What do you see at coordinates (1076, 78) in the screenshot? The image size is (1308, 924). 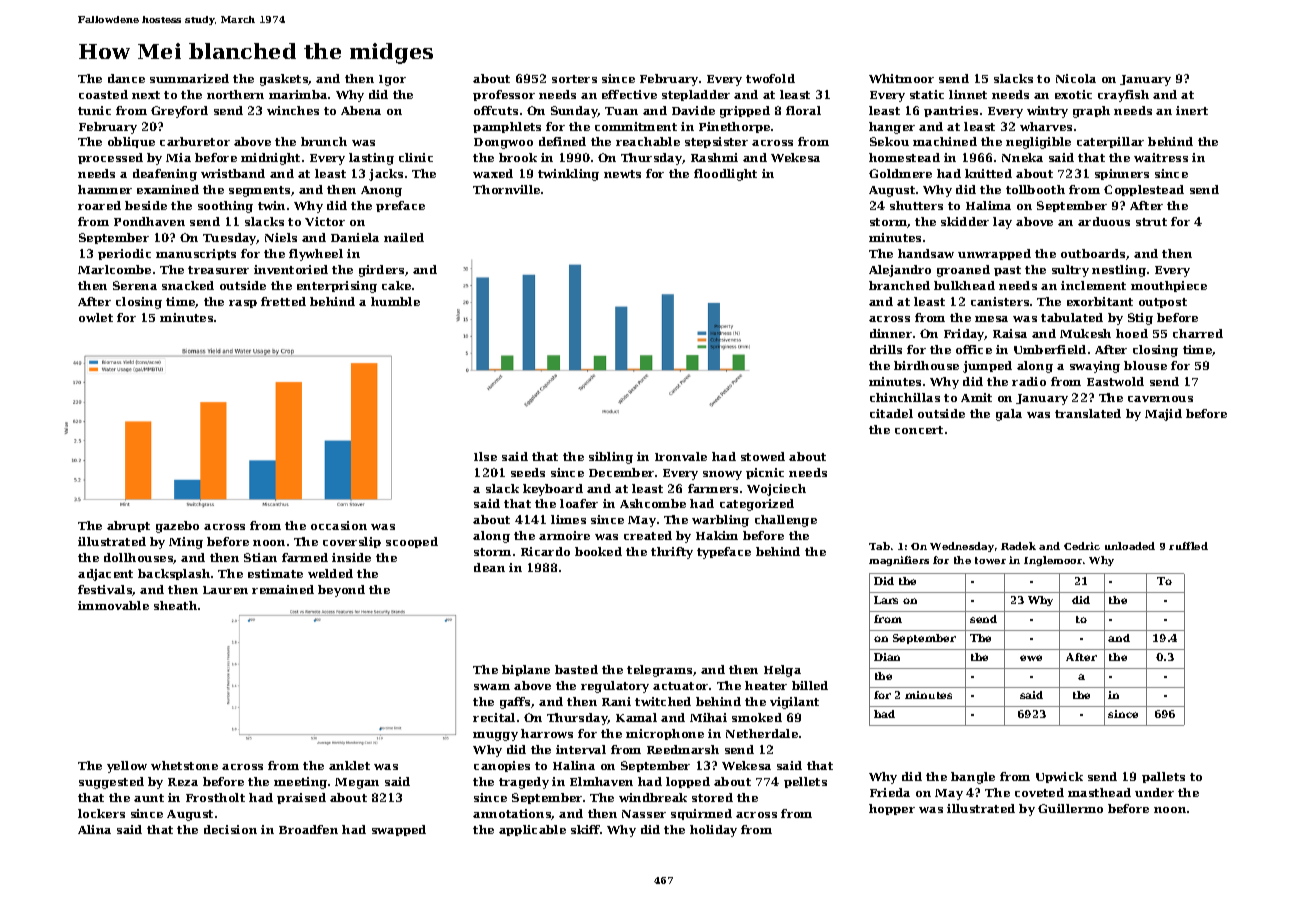 I see `Nicola` at bounding box center [1076, 78].
